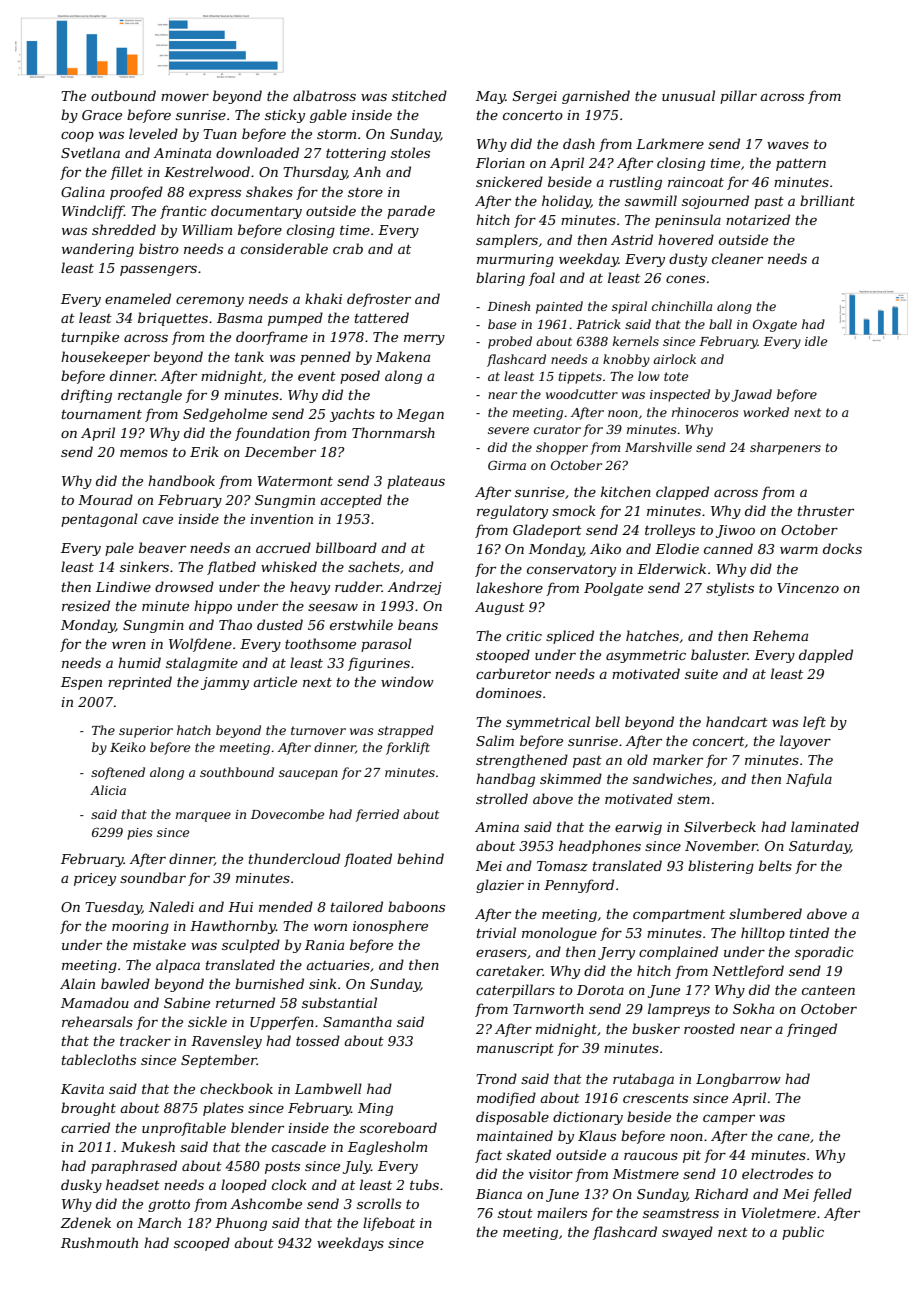  I want to click on Rehema, so click(780, 635).
